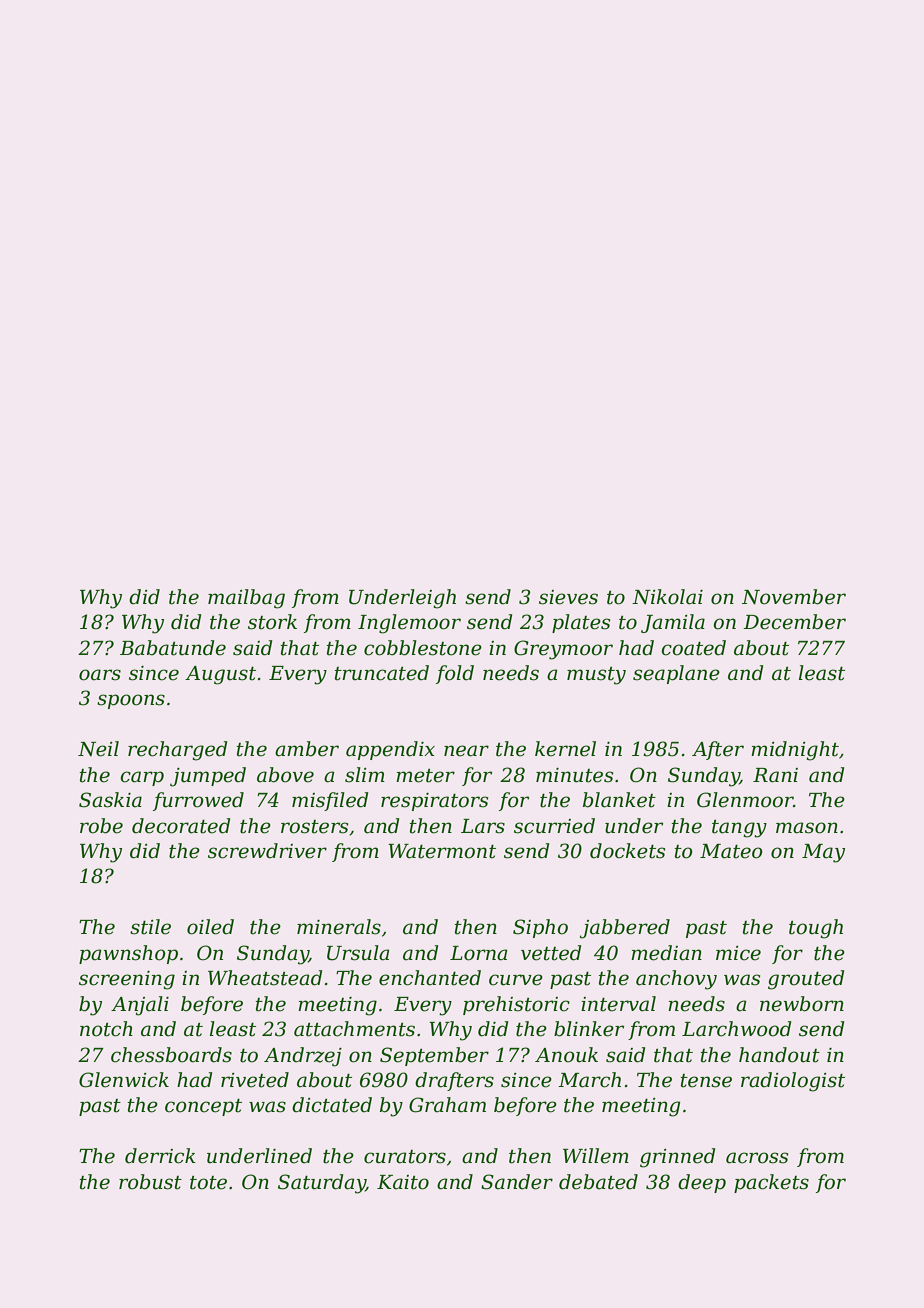 This screenshot has width=924, height=1308. Describe the element at coordinates (771, 1183) in the screenshot. I see `packets` at that location.
